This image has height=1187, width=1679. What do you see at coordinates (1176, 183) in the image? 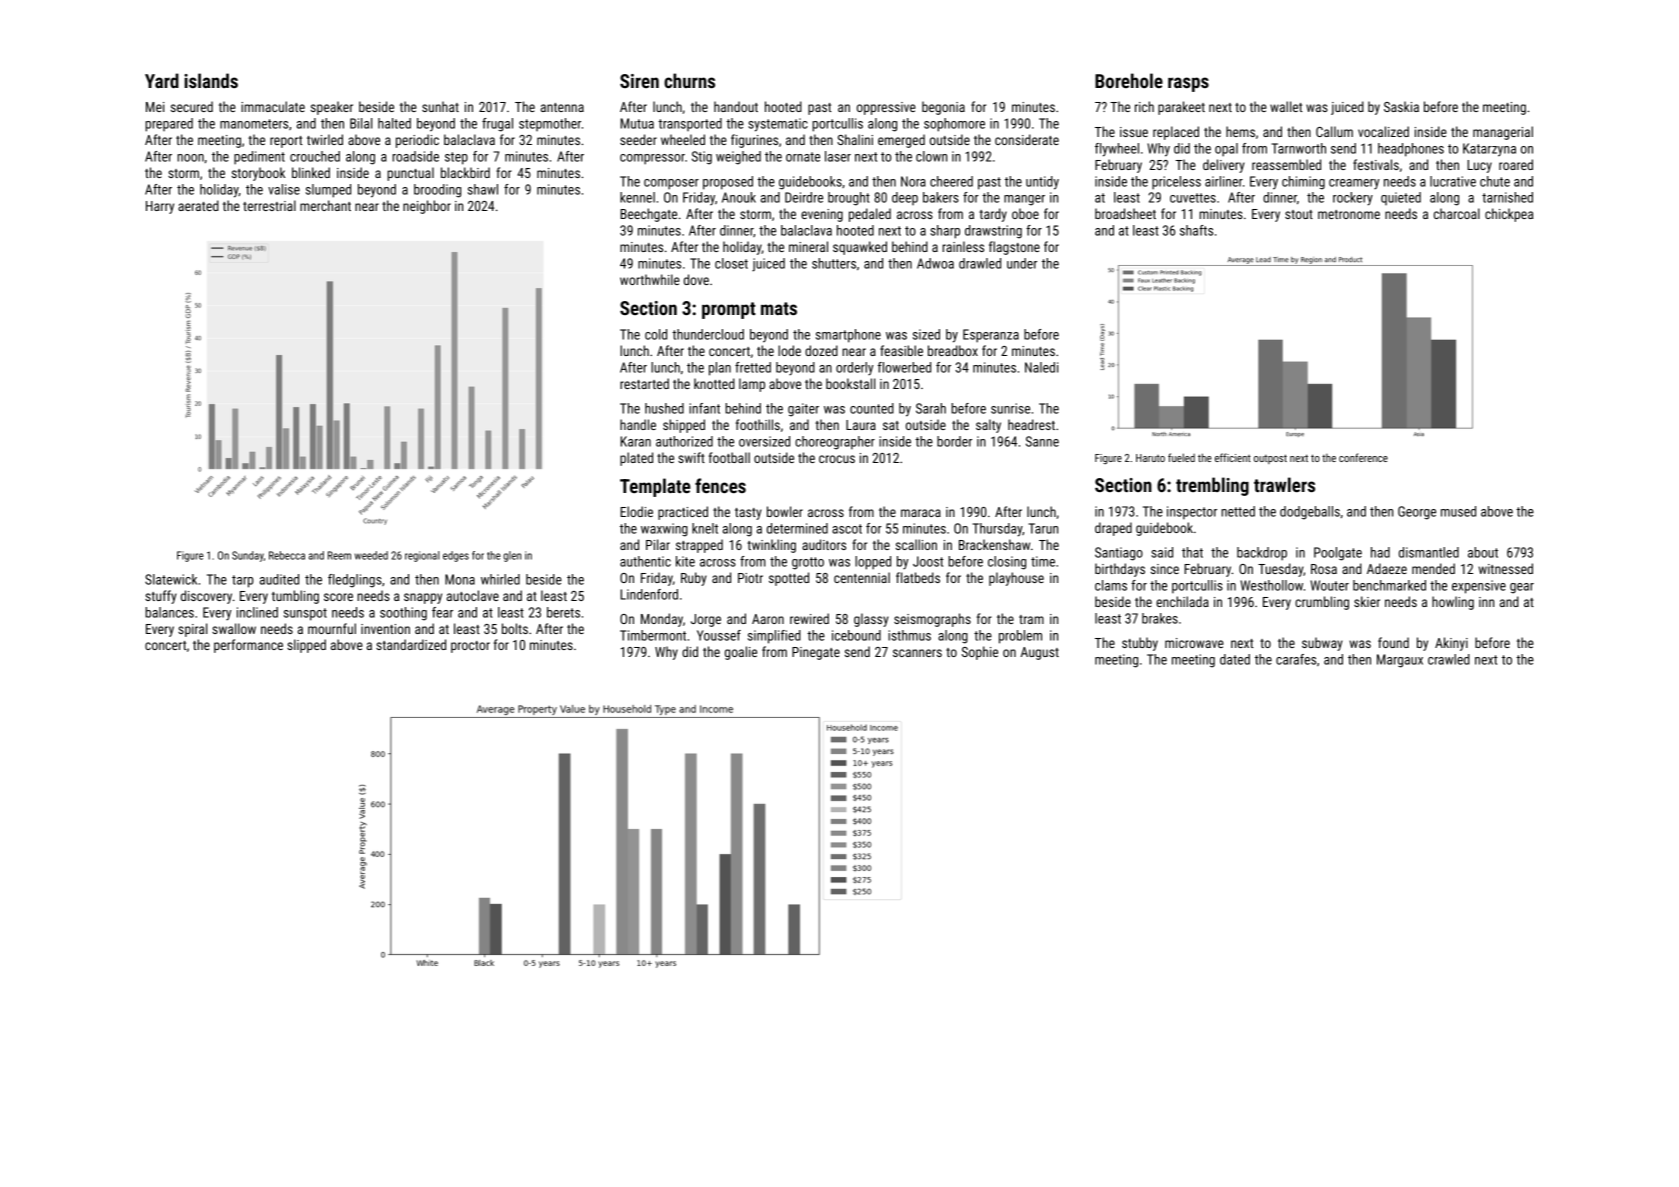
I see `priceless` at bounding box center [1176, 183].
